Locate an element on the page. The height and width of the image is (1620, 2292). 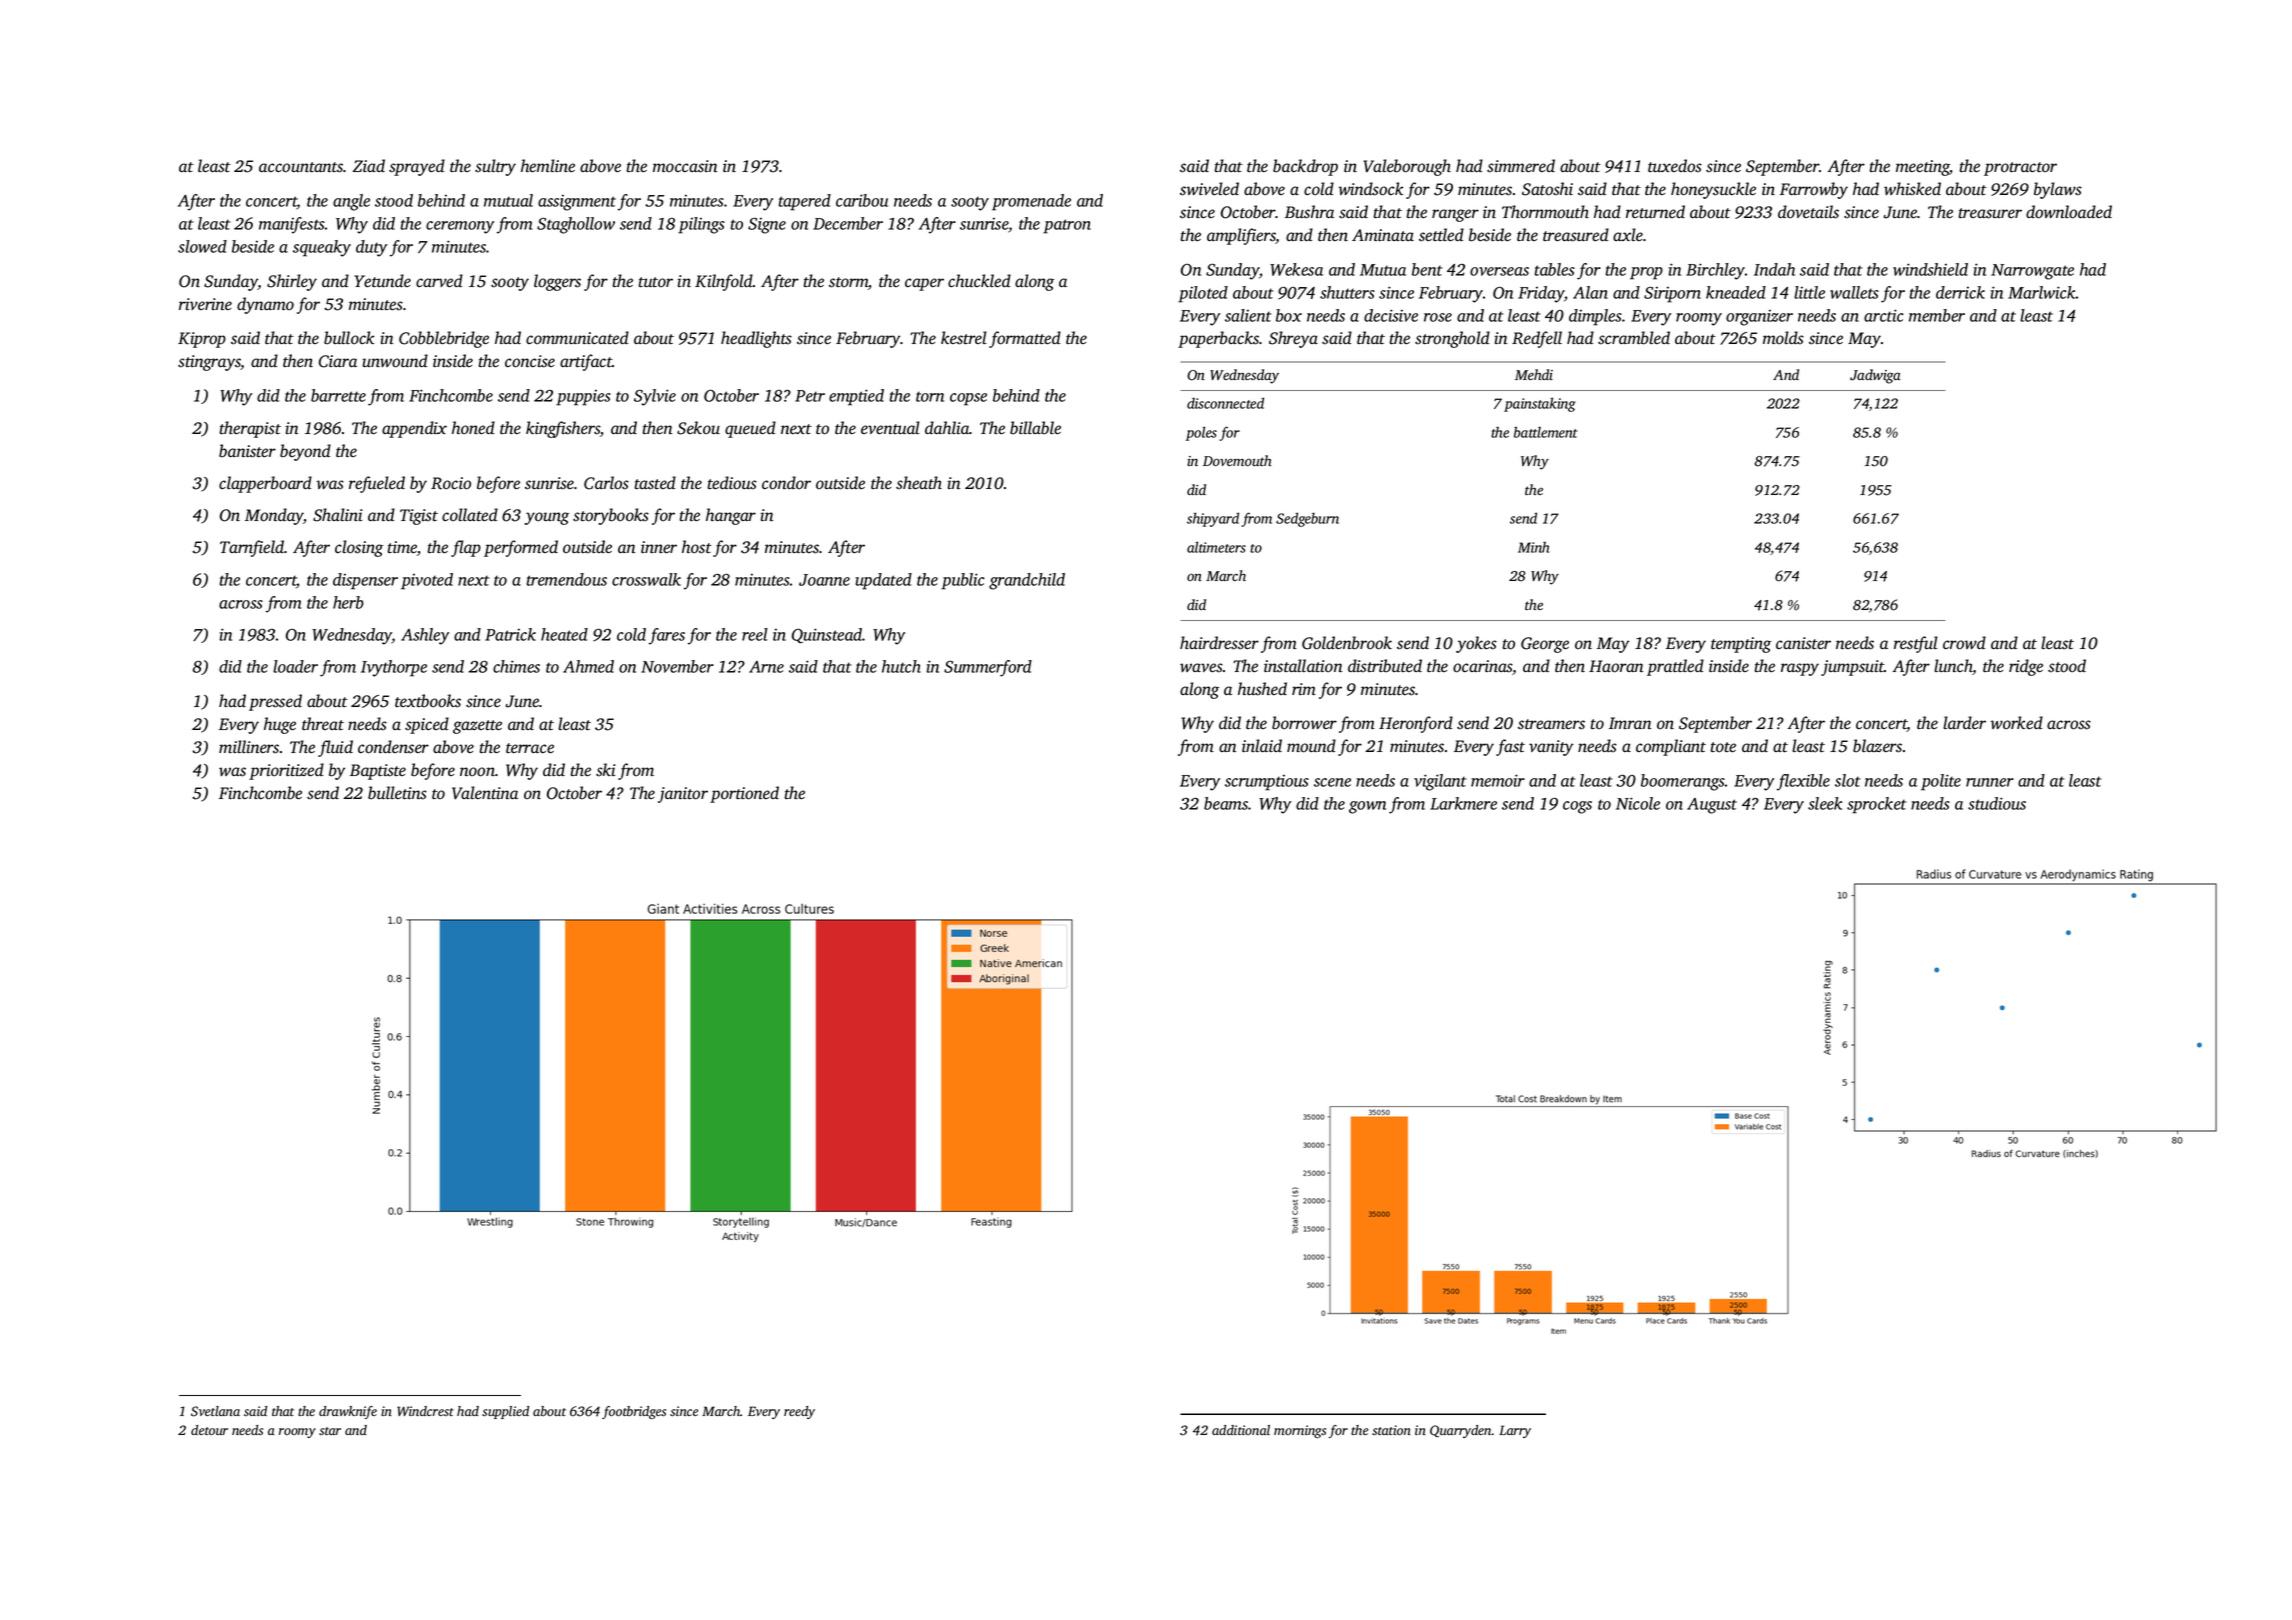
painstaking is located at coordinates (1539, 404).
